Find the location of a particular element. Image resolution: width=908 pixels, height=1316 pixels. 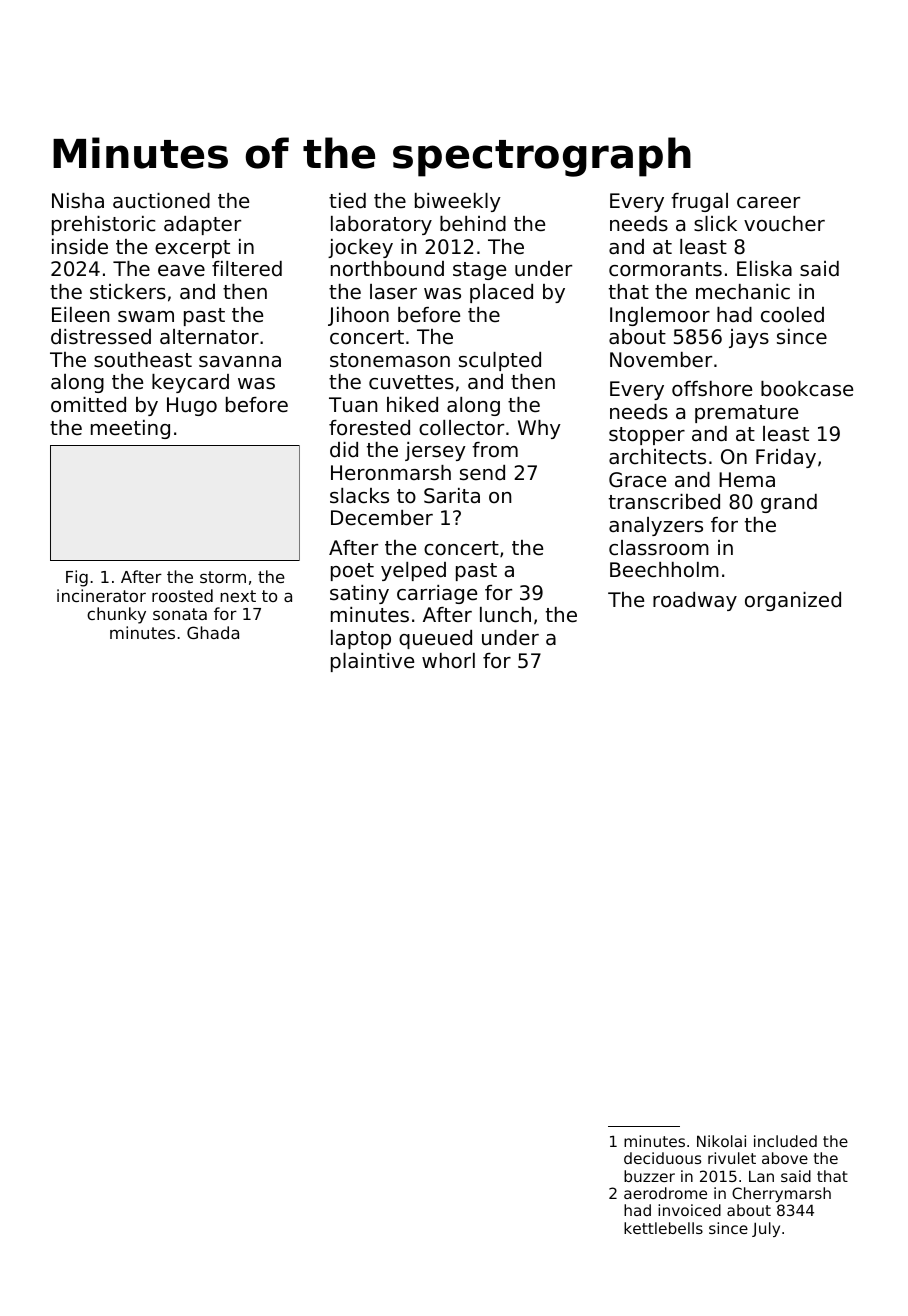

meeting is located at coordinates (130, 429).
